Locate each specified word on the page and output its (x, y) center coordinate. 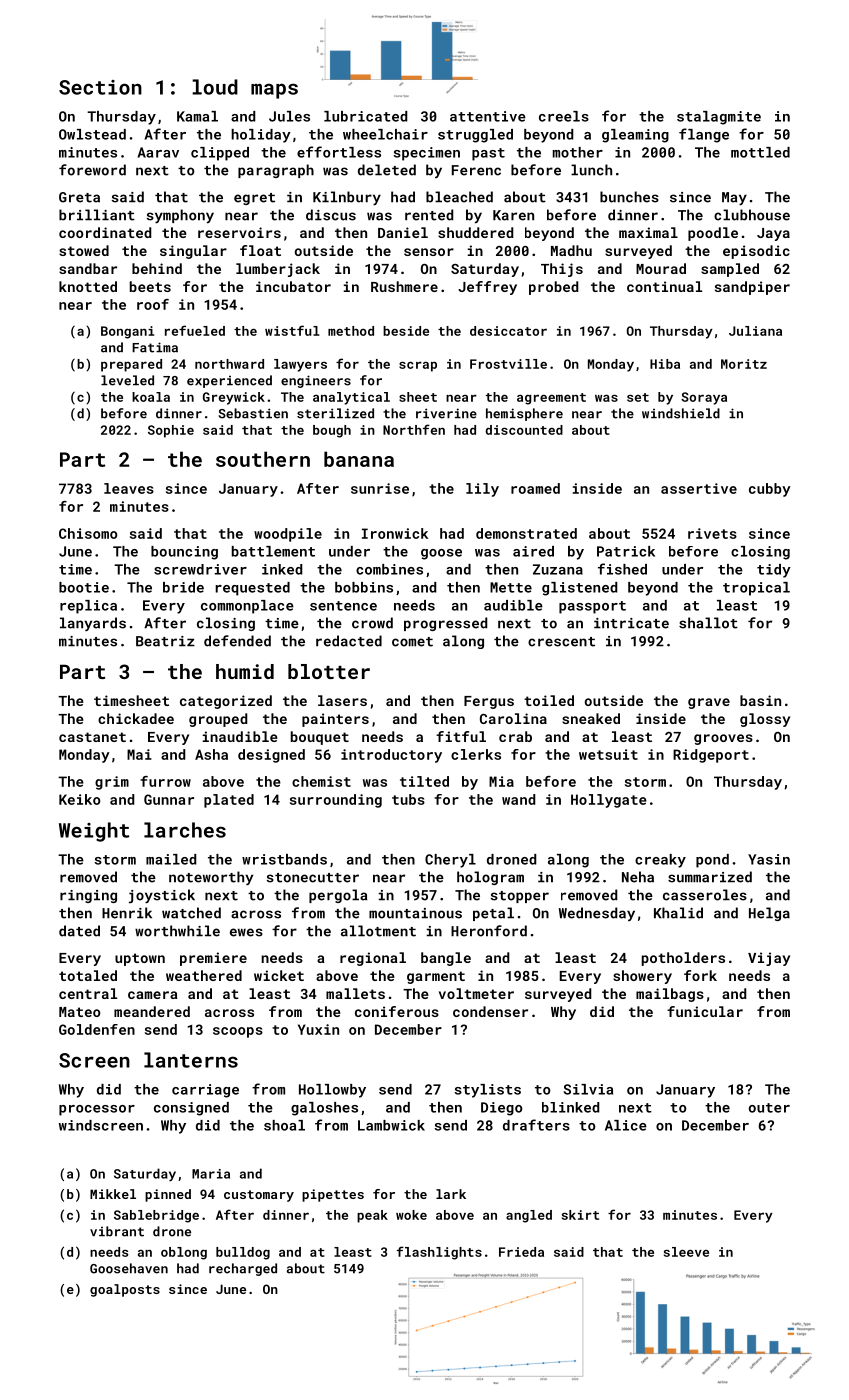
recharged (243, 1269)
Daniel (403, 232)
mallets (355, 993)
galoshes (324, 1109)
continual (664, 286)
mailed (171, 859)
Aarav (158, 152)
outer (769, 1108)
